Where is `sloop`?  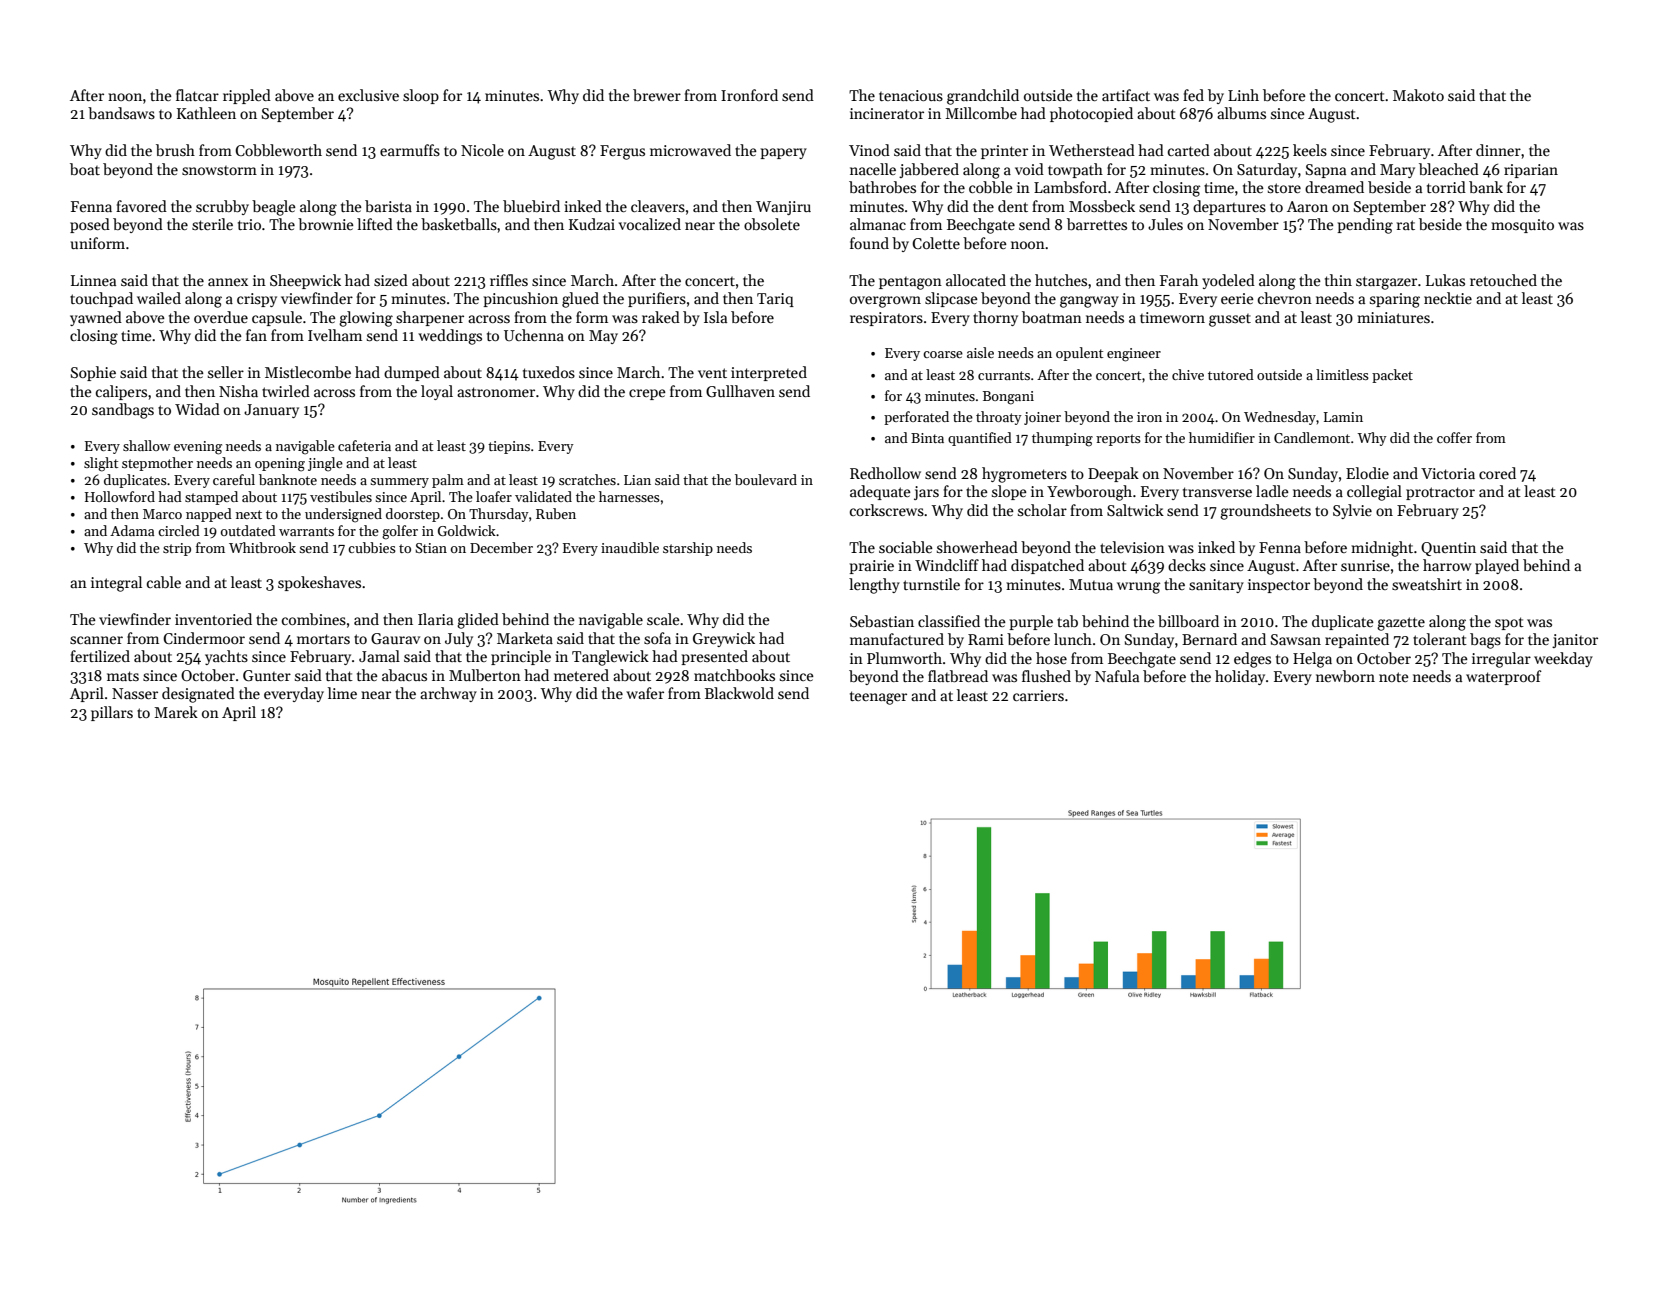
sloop is located at coordinates (421, 96).
